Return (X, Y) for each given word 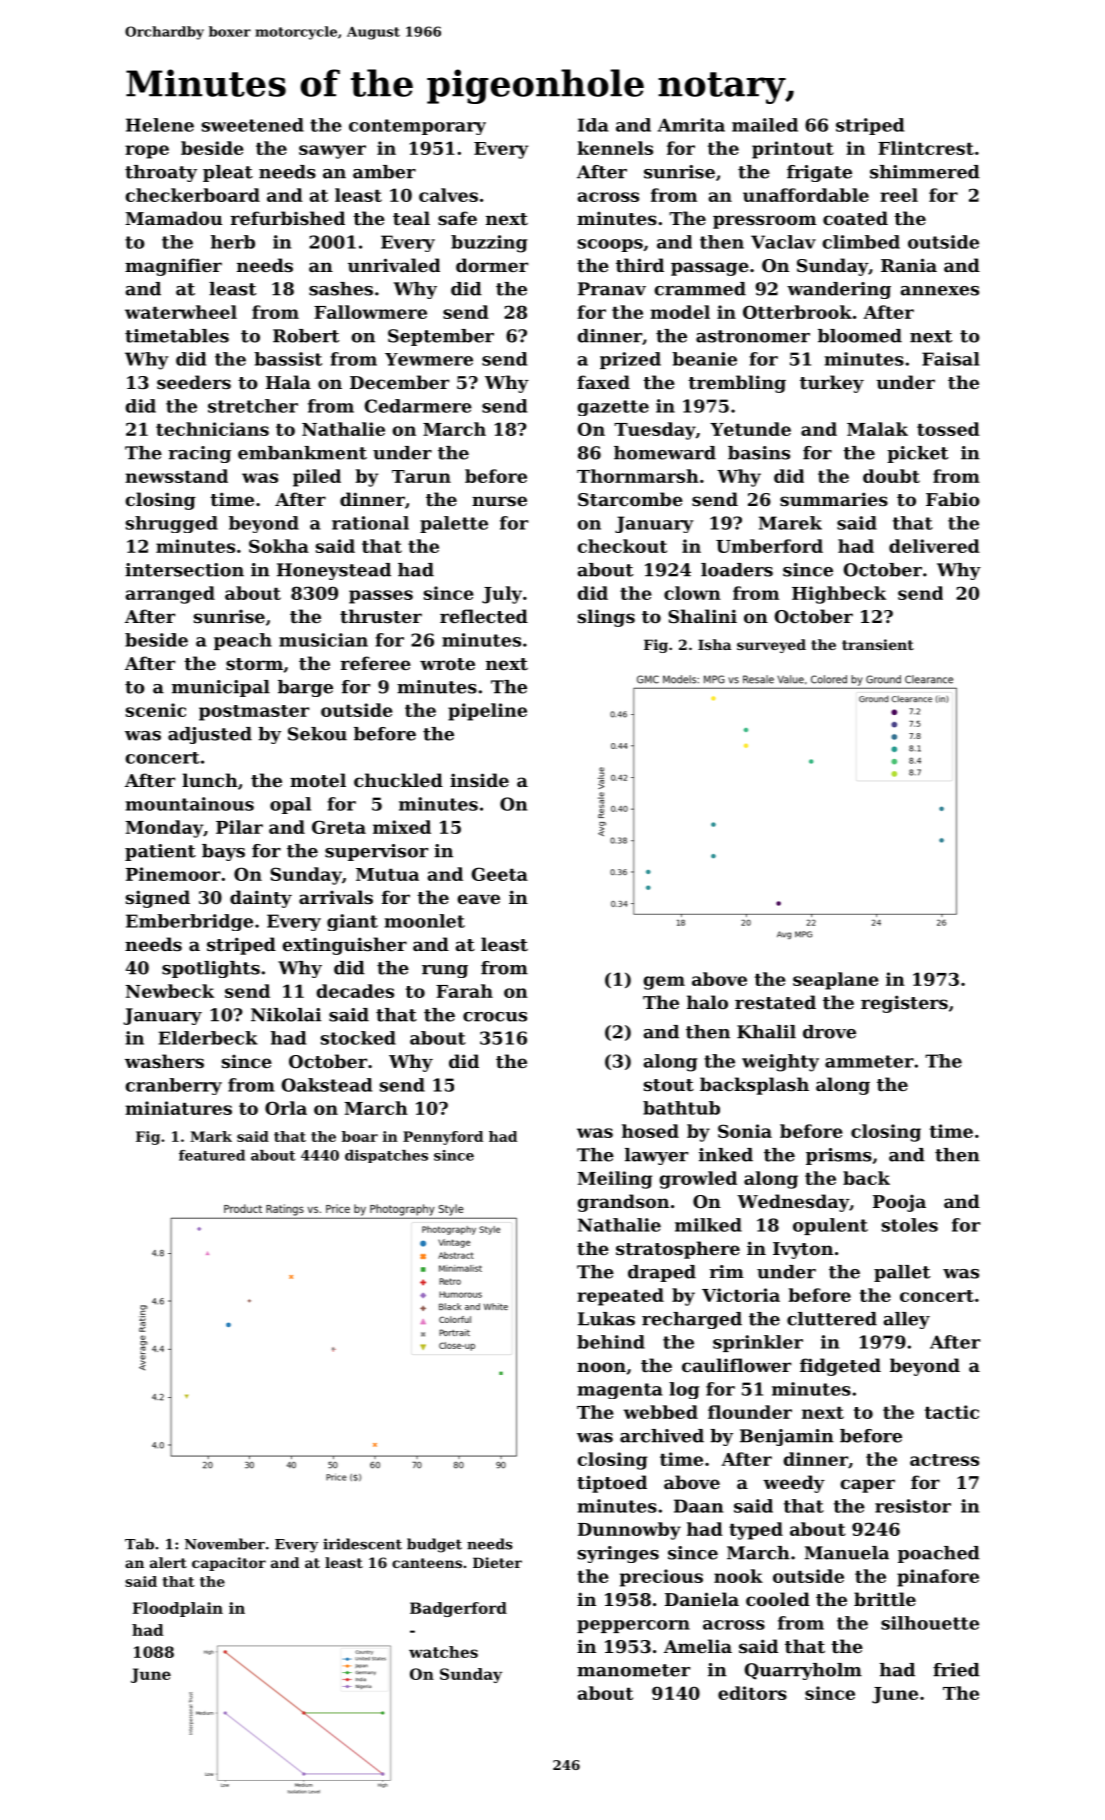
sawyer (332, 152)
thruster (381, 616)
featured (212, 1155)
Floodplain (178, 1609)
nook (738, 1576)
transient (878, 644)
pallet (902, 1273)
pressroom (764, 222)
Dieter (497, 1562)
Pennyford (443, 1138)
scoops (610, 245)
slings (606, 618)
